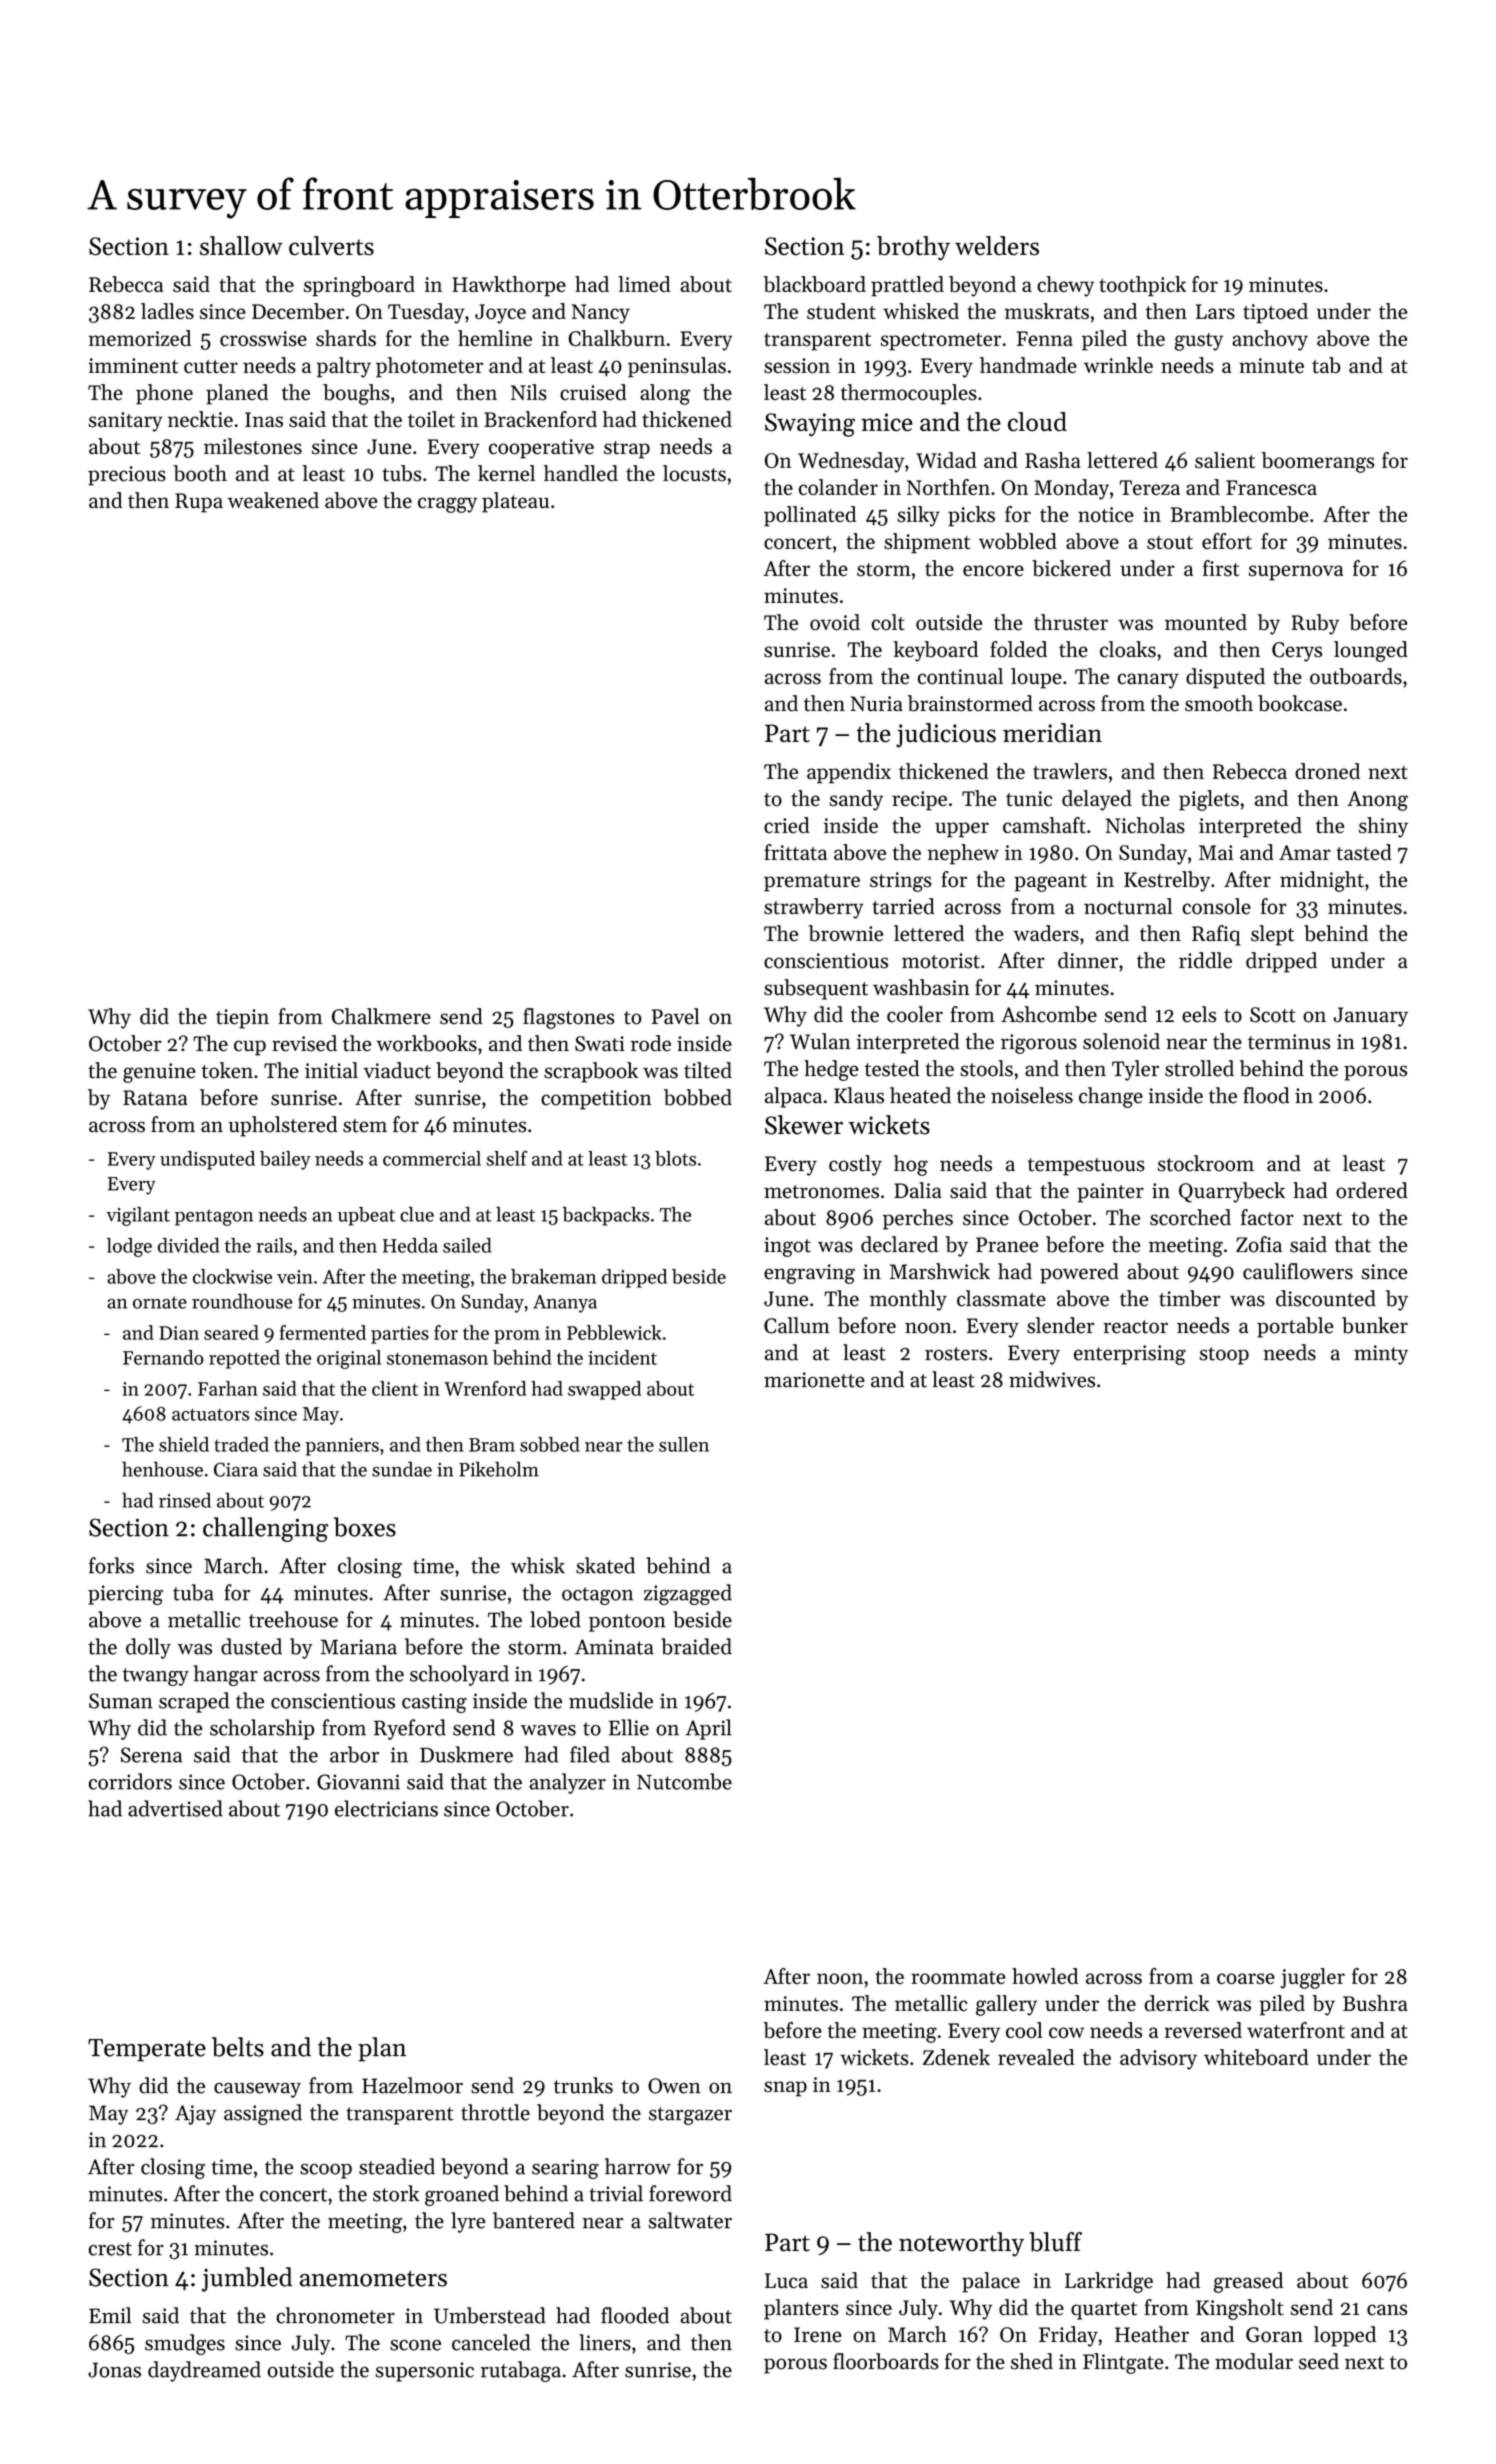  Describe the element at coordinates (1381, 1355) in the document. I see `minty` at that location.
